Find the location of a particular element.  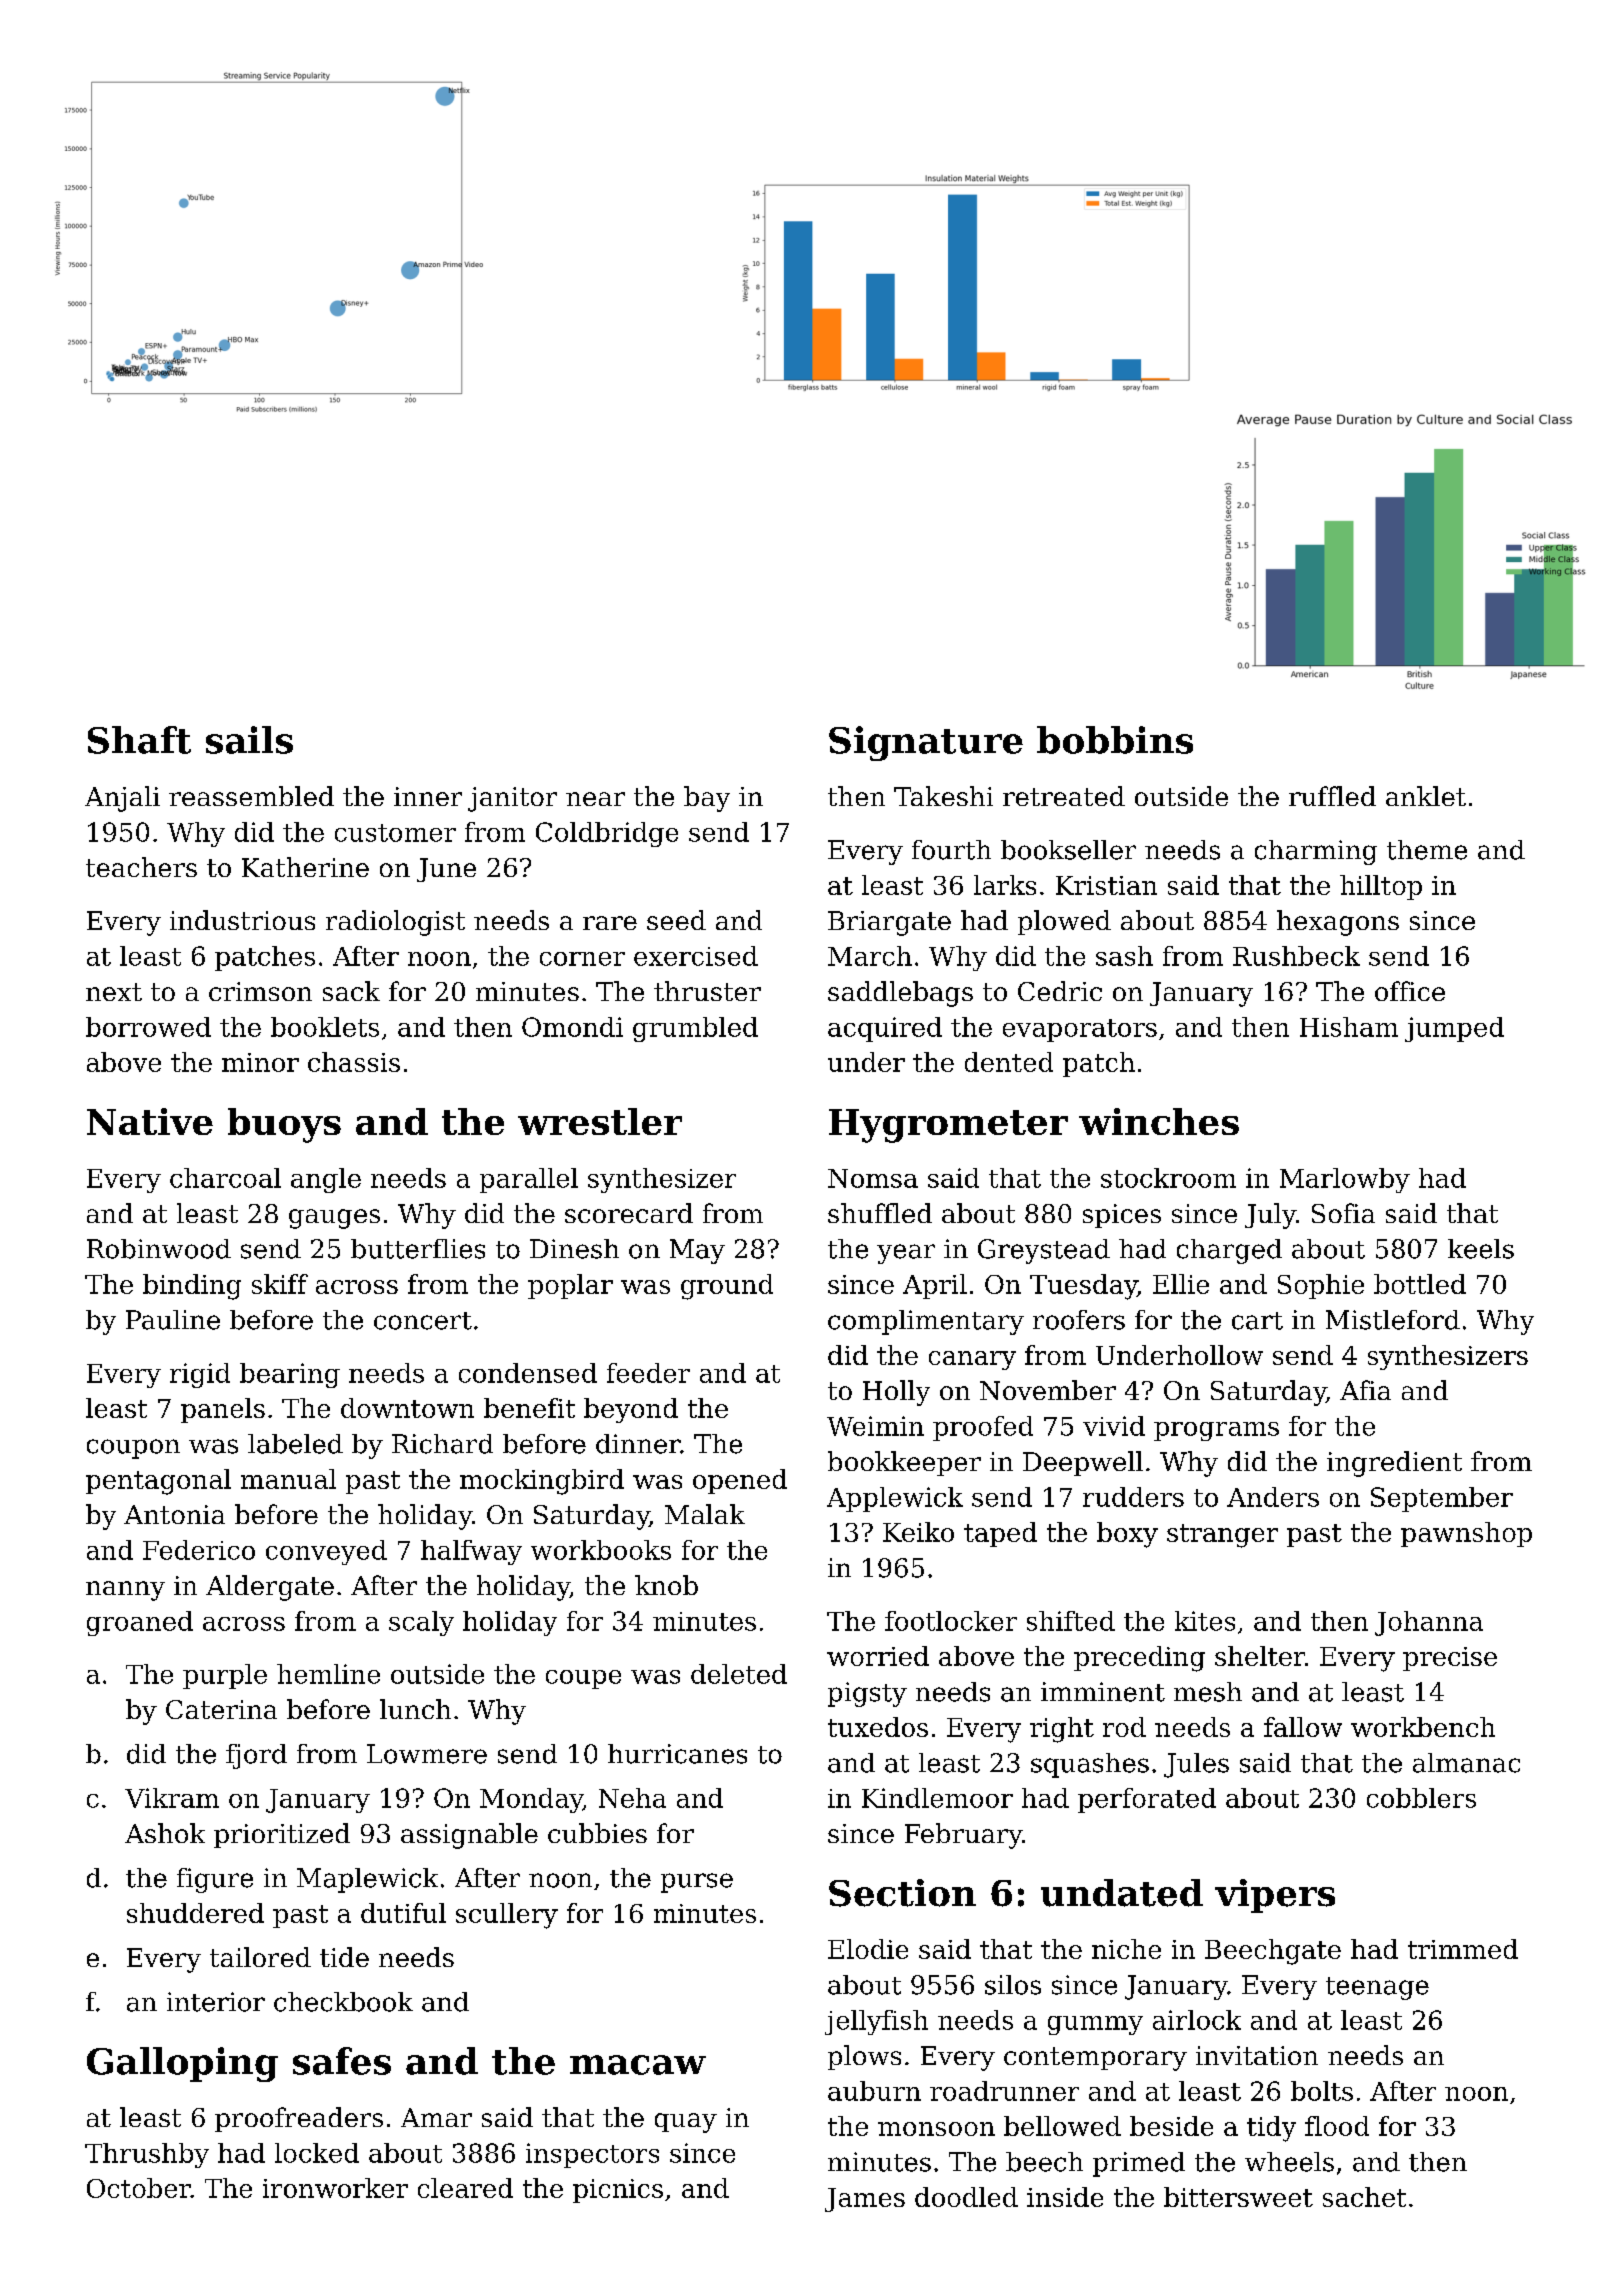

sails is located at coordinates (249, 740).
